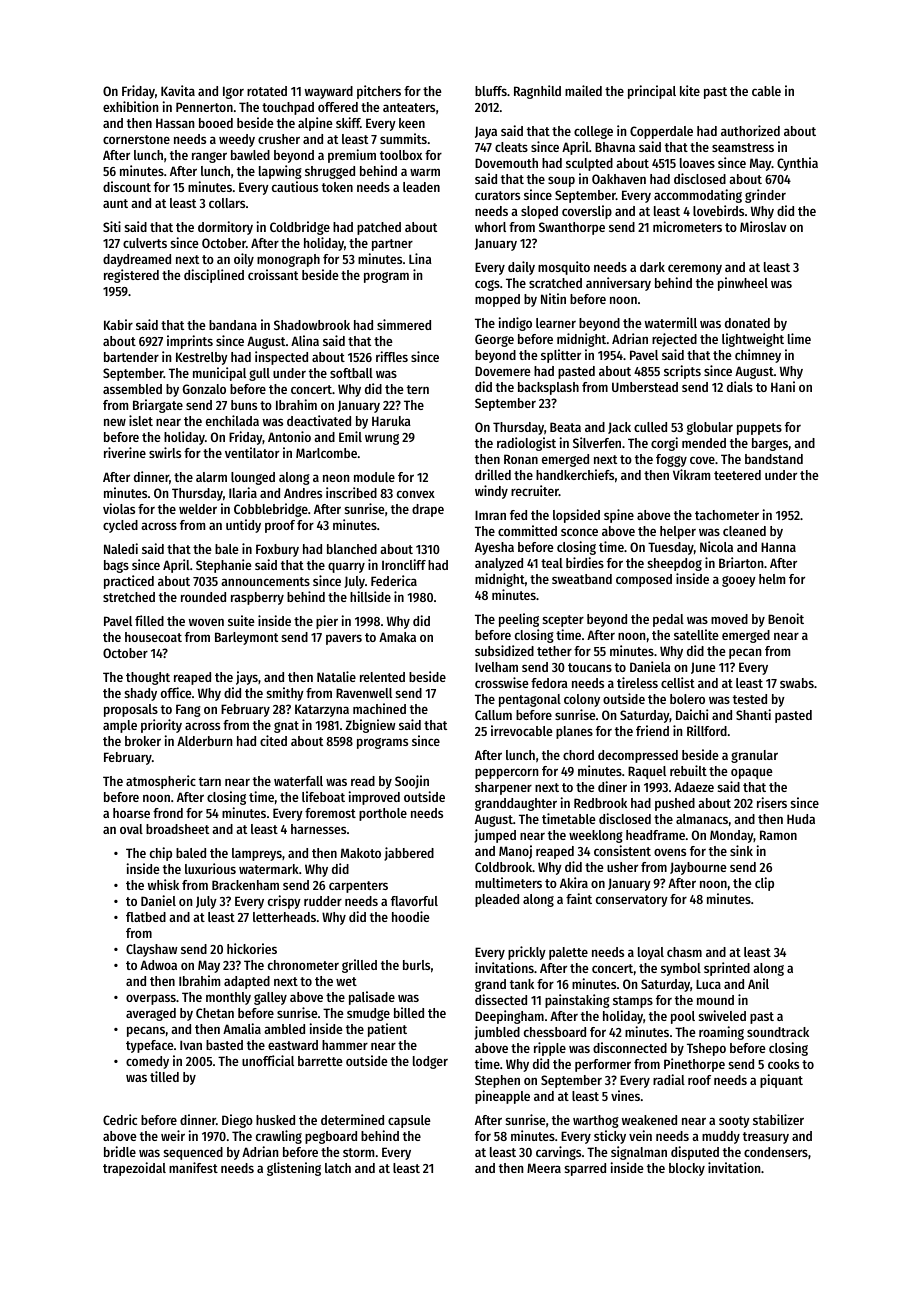  What do you see at coordinates (710, 428) in the screenshot?
I see `globular` at bounding box center [710, 428].
